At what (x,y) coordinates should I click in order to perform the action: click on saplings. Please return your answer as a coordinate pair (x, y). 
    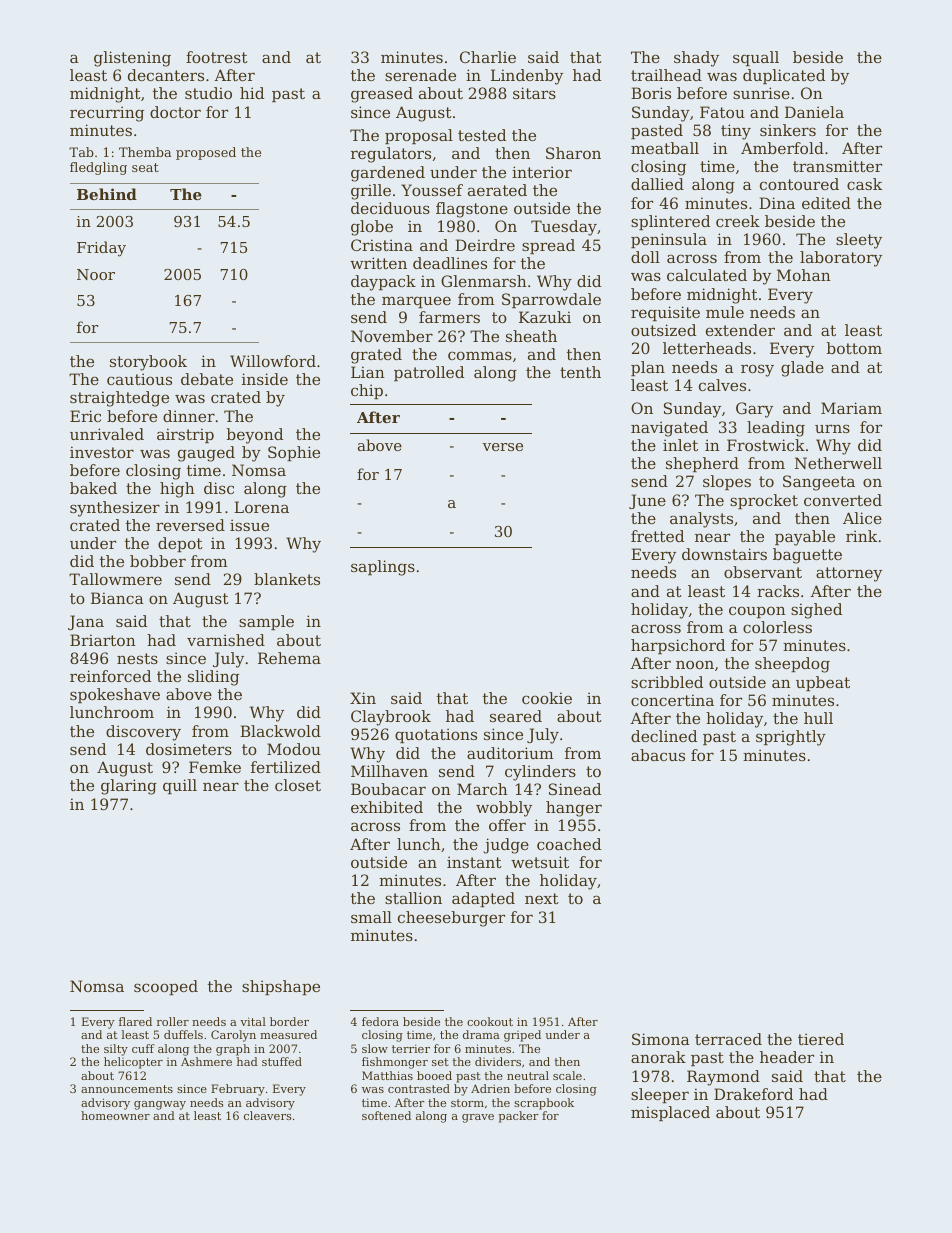
    Looking at the image, I should click on (383, 568).
